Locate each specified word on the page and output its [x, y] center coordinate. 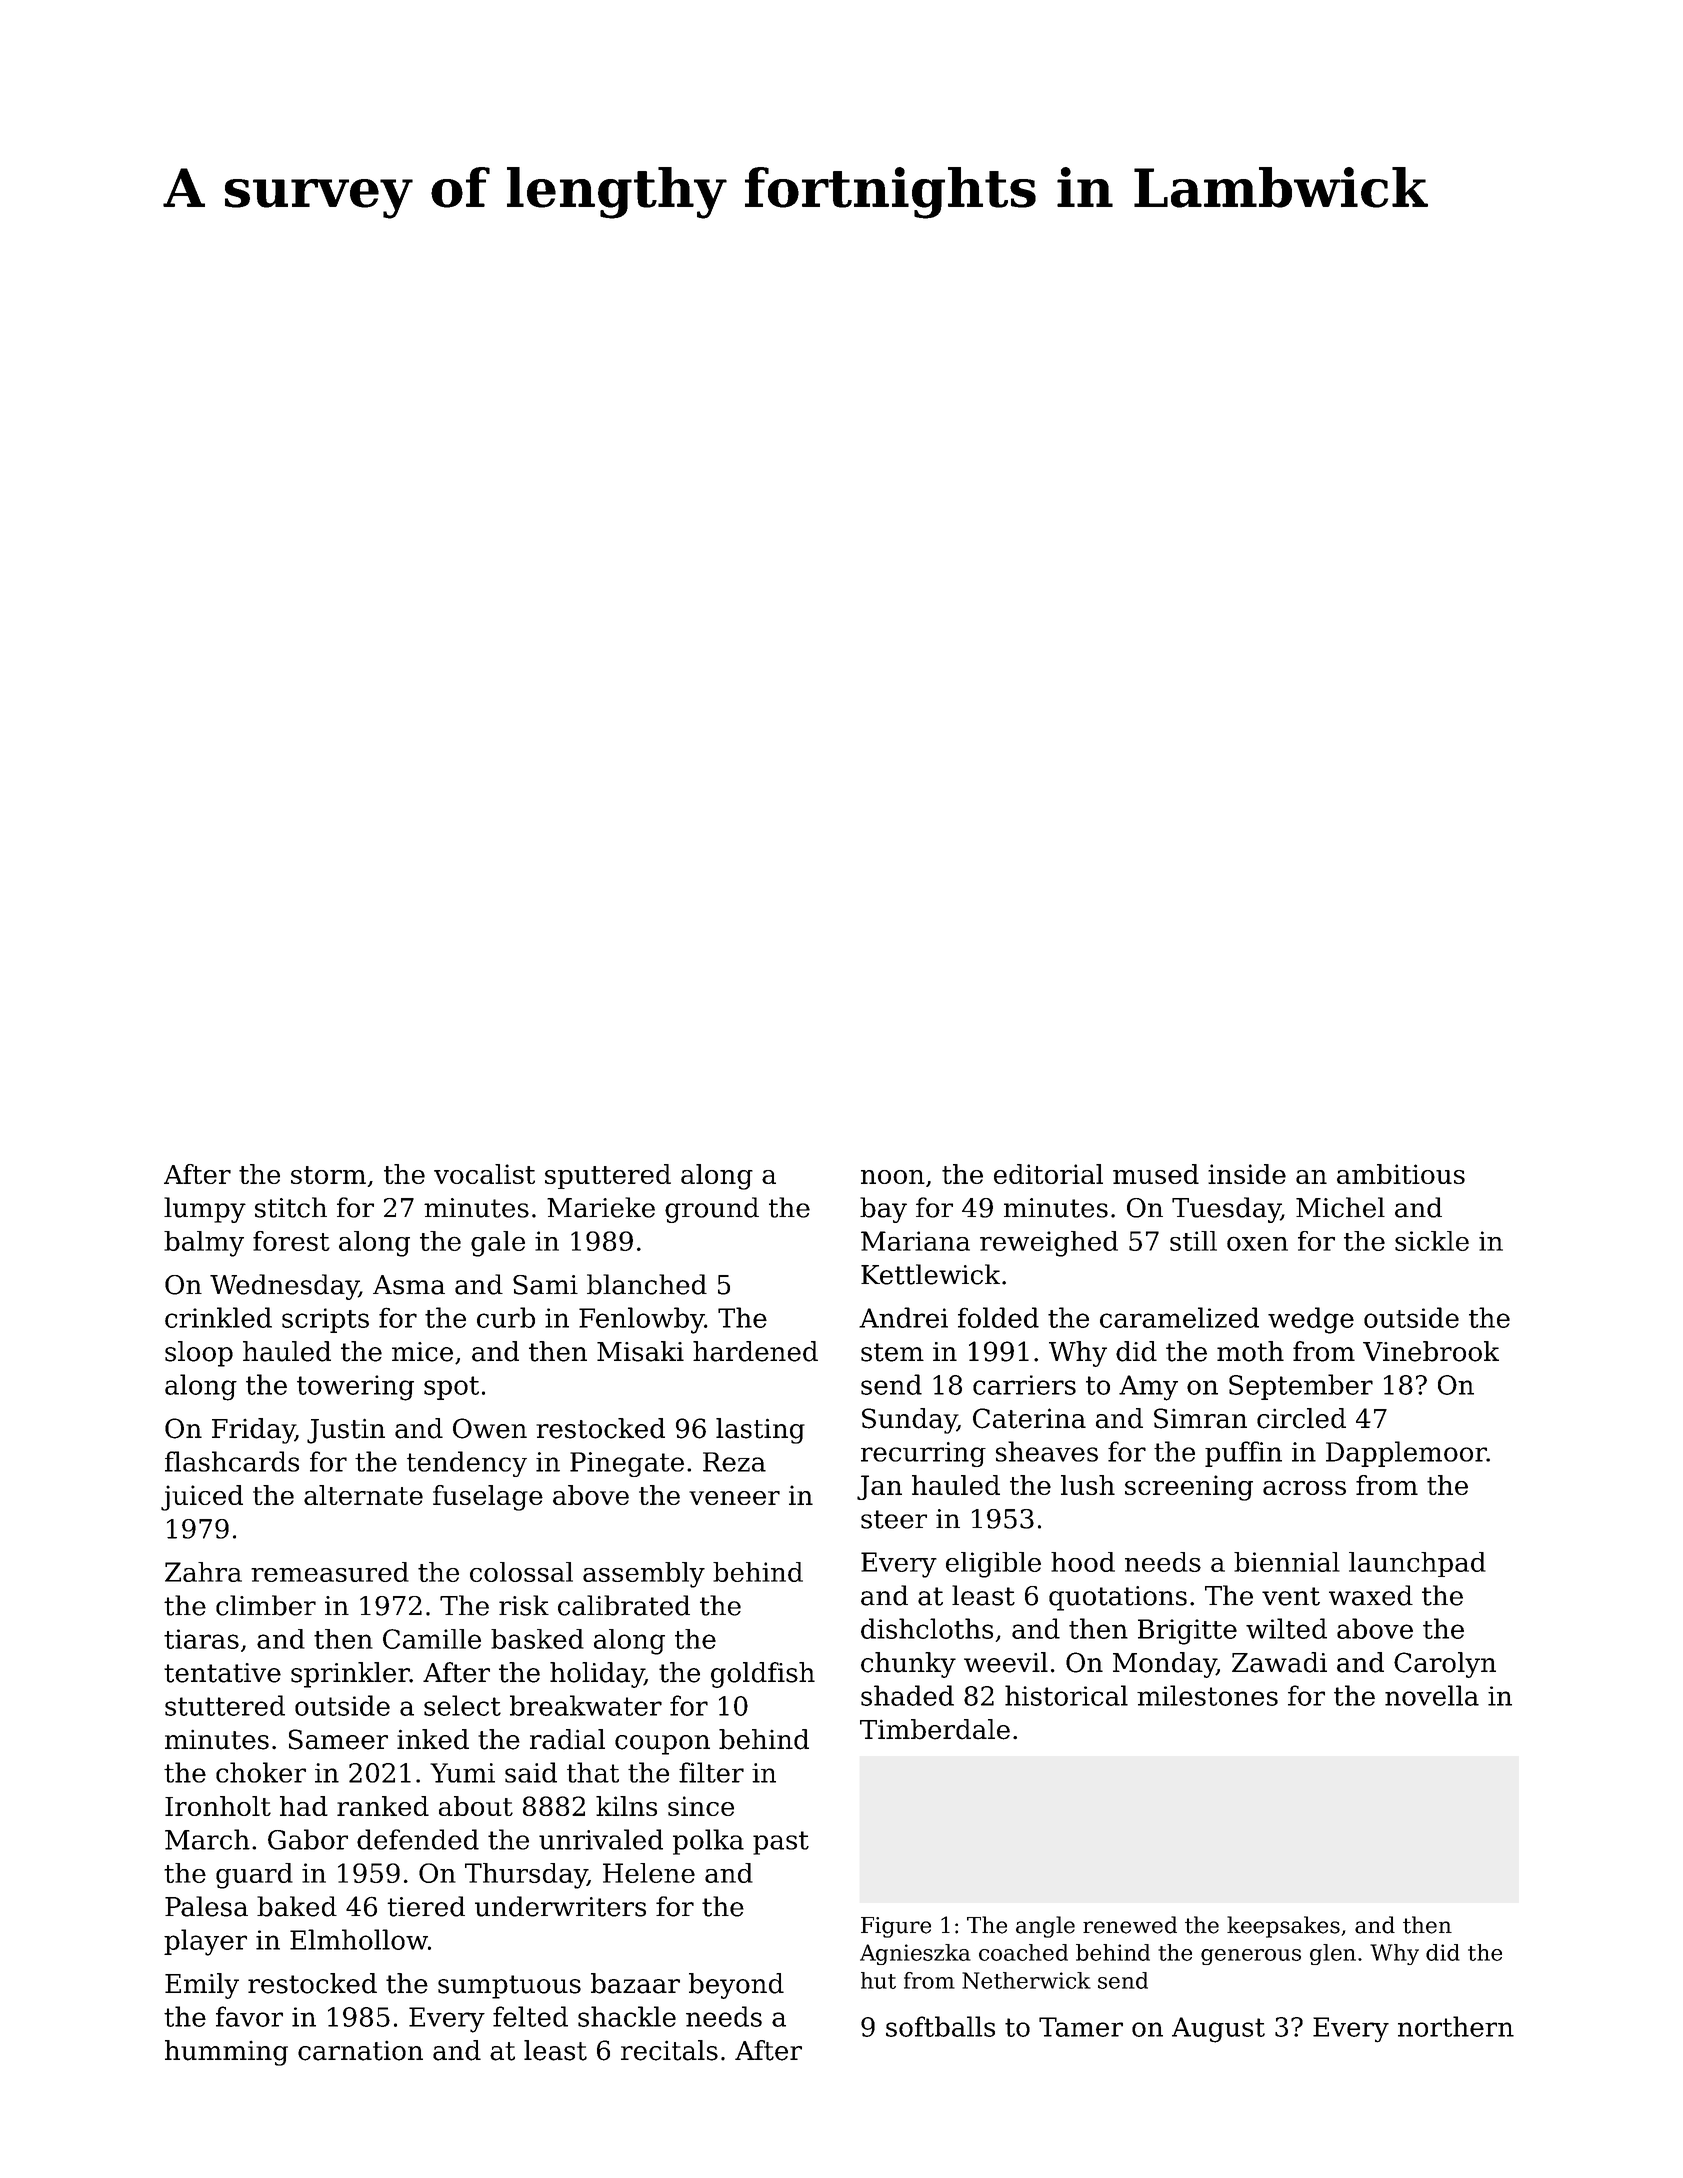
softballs [940, 2026]
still [1193, 1241]
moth [1250, 1351]
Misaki [640, 1351]
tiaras [201, 1639]
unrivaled [601, 1839]
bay [883, 1210]
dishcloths [927, 1628]
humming [226, 2053]
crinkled [218, 1317]
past [781, 1843]
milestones [1207, 1695]
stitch [291, 1207]
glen [1333, 1954]
